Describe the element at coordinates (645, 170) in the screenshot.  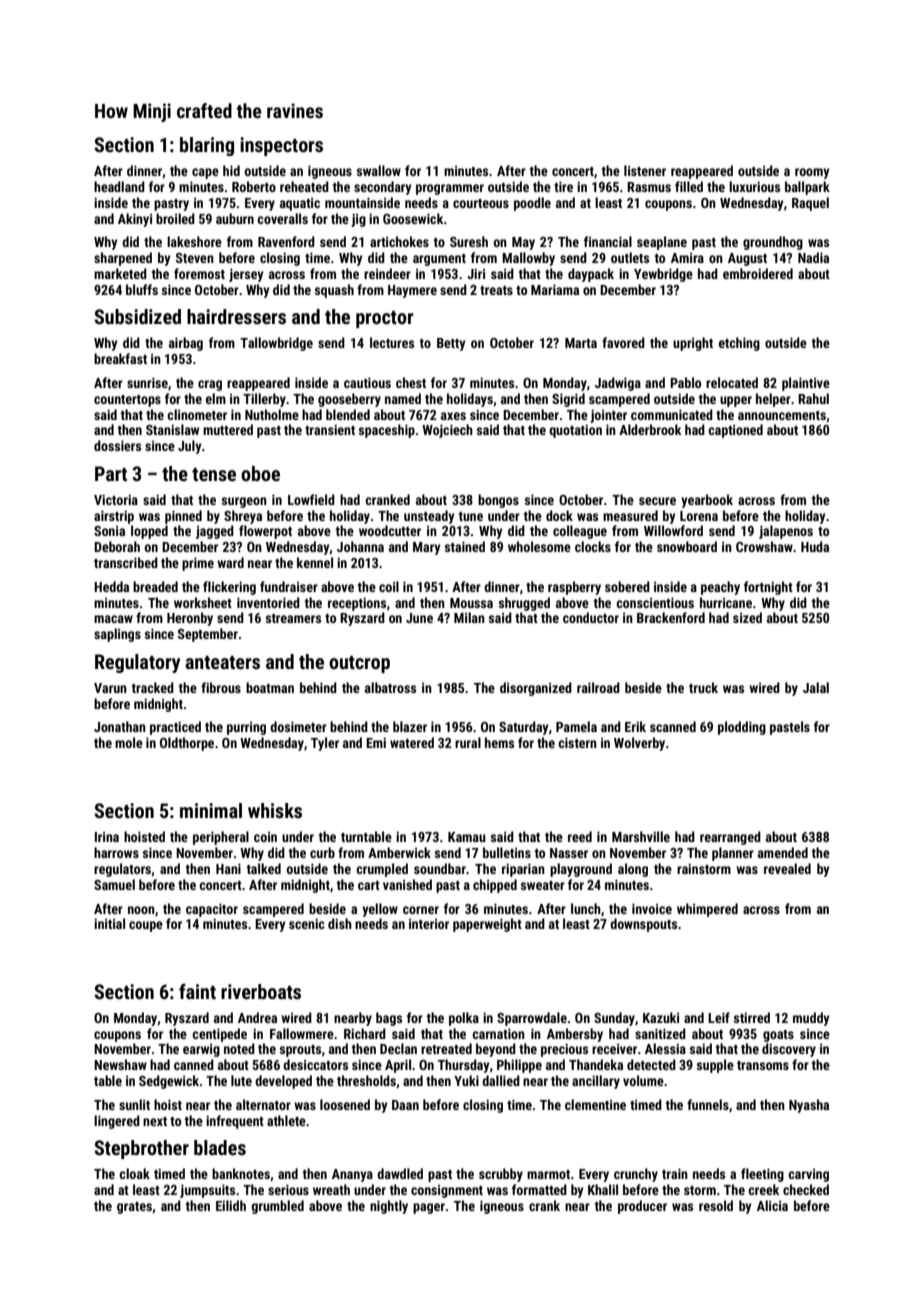
I see `listener` at that location.
